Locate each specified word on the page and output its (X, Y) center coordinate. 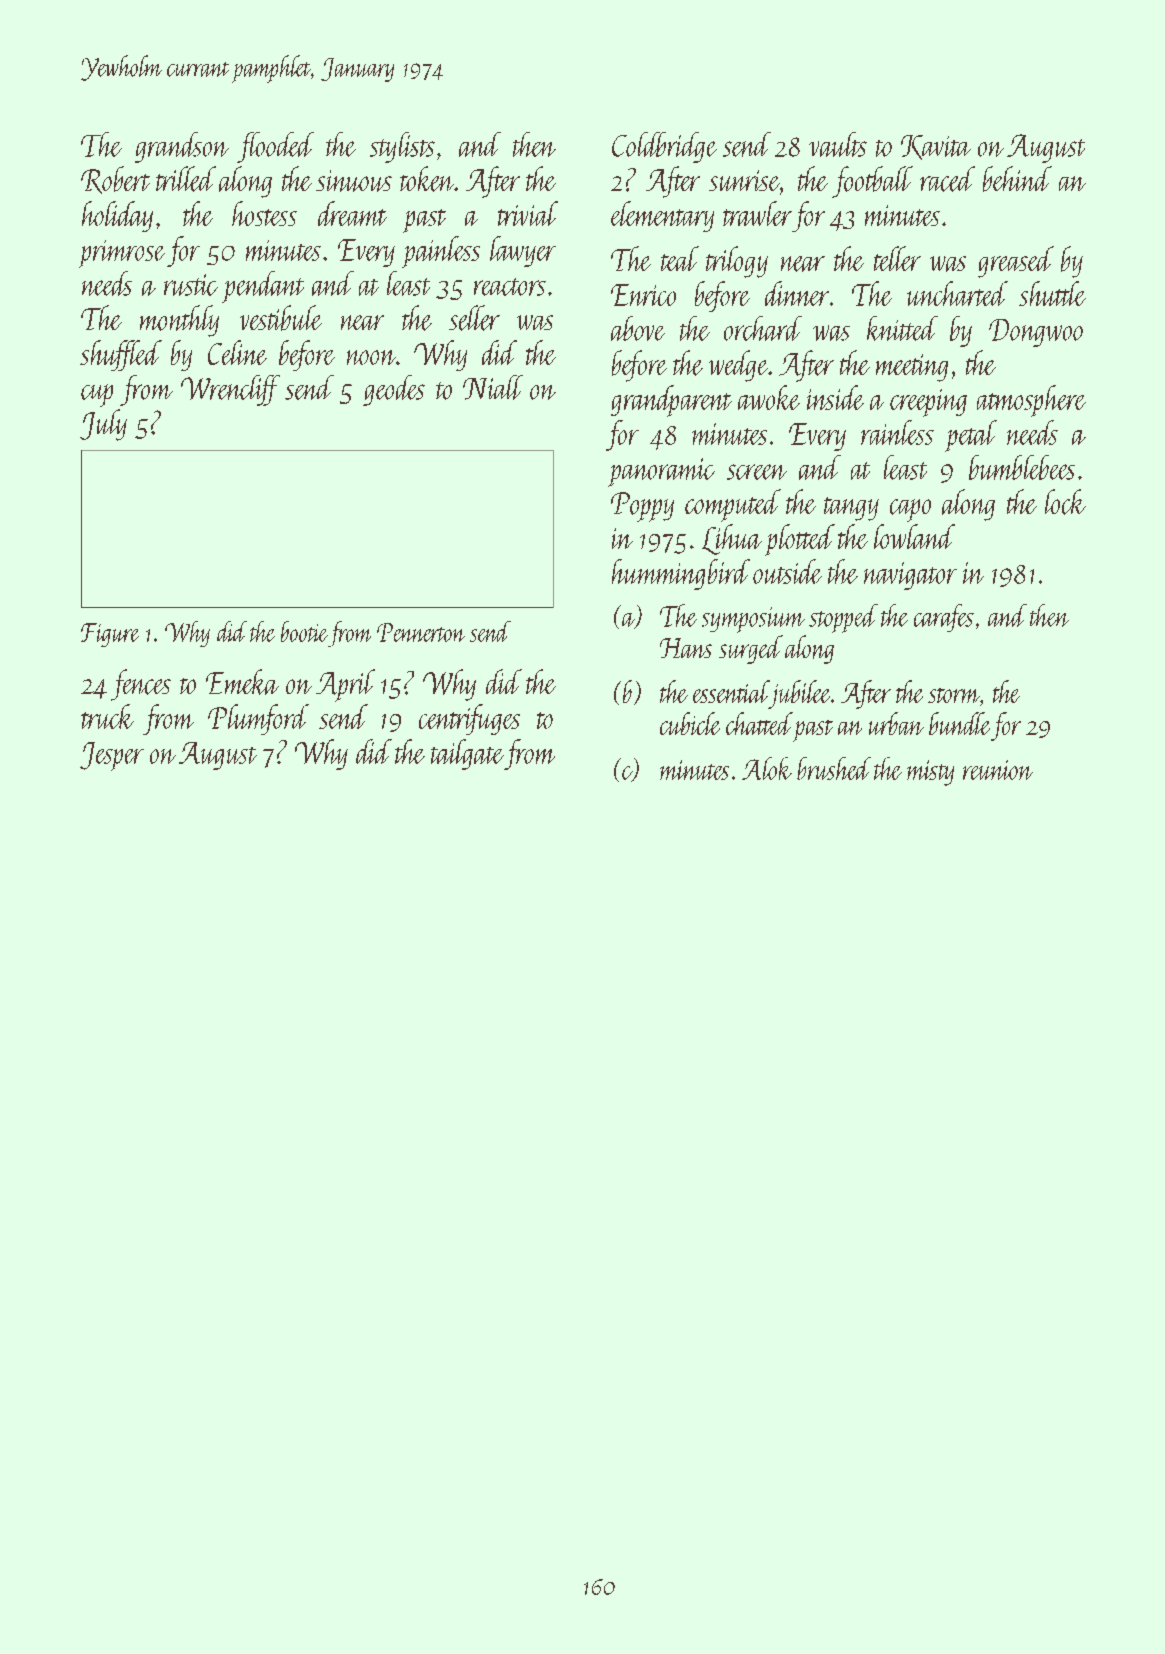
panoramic (661, 472)
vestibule (281, 318)
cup (97, 395)
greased (1016, 262)
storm (954, 695)
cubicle (690, 723)
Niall (493, 387)
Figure (110, 635)
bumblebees (1022, 467)
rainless (897, 432)
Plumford (258, 719)
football (872, 182)
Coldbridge (664, 147)
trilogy (737, 262)
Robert (115, 180)
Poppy (642, 507)
